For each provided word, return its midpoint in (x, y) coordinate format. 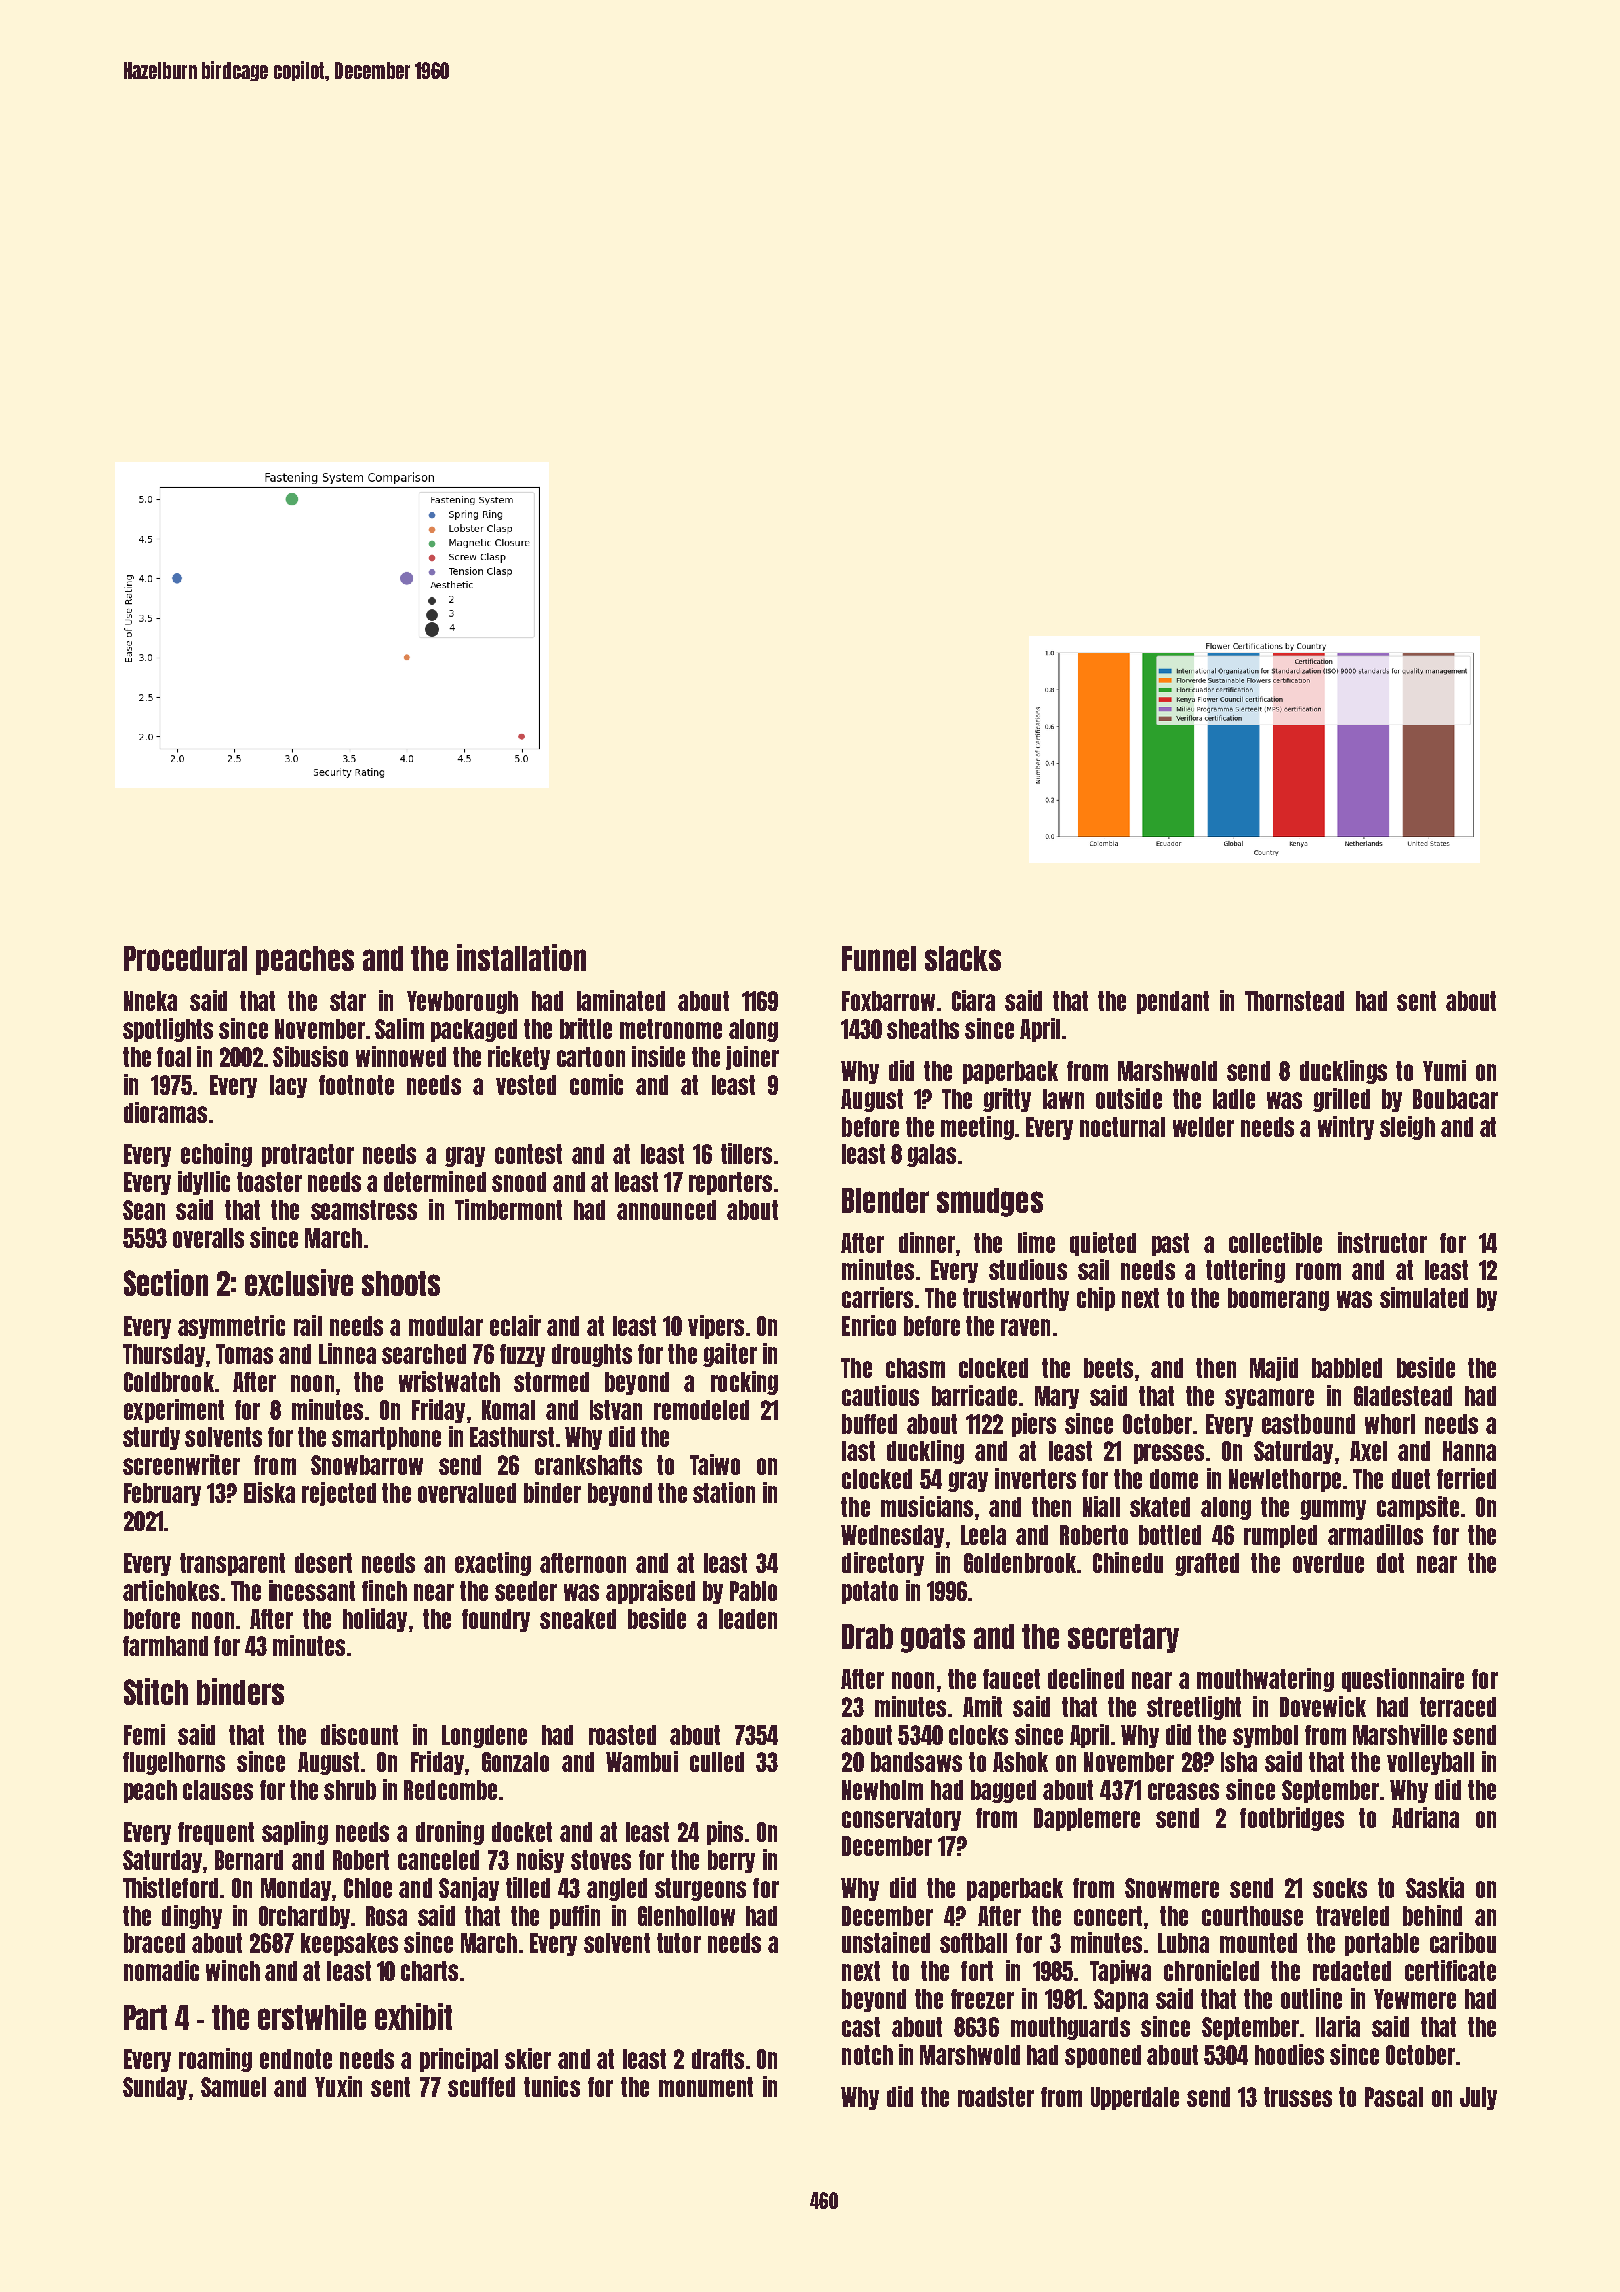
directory (883, 1564)
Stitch (156, 1691)
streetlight (1194, 1708)
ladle (1234, 1099)
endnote (296, 2059)
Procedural (185, 958)
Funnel (879, 958)
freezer (982, 1999)
